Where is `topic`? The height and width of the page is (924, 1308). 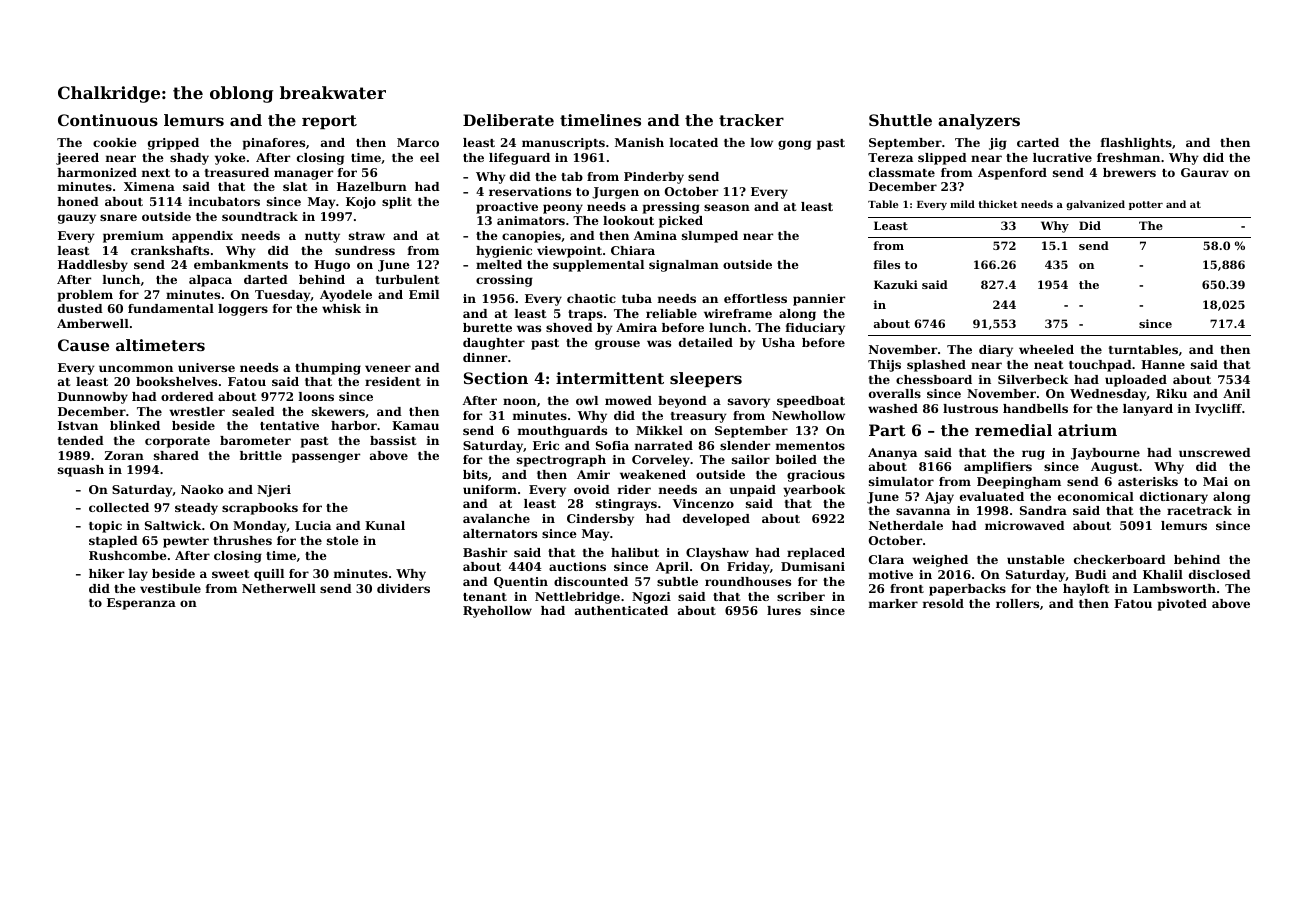
topic is located at coordinates (105, 527).
